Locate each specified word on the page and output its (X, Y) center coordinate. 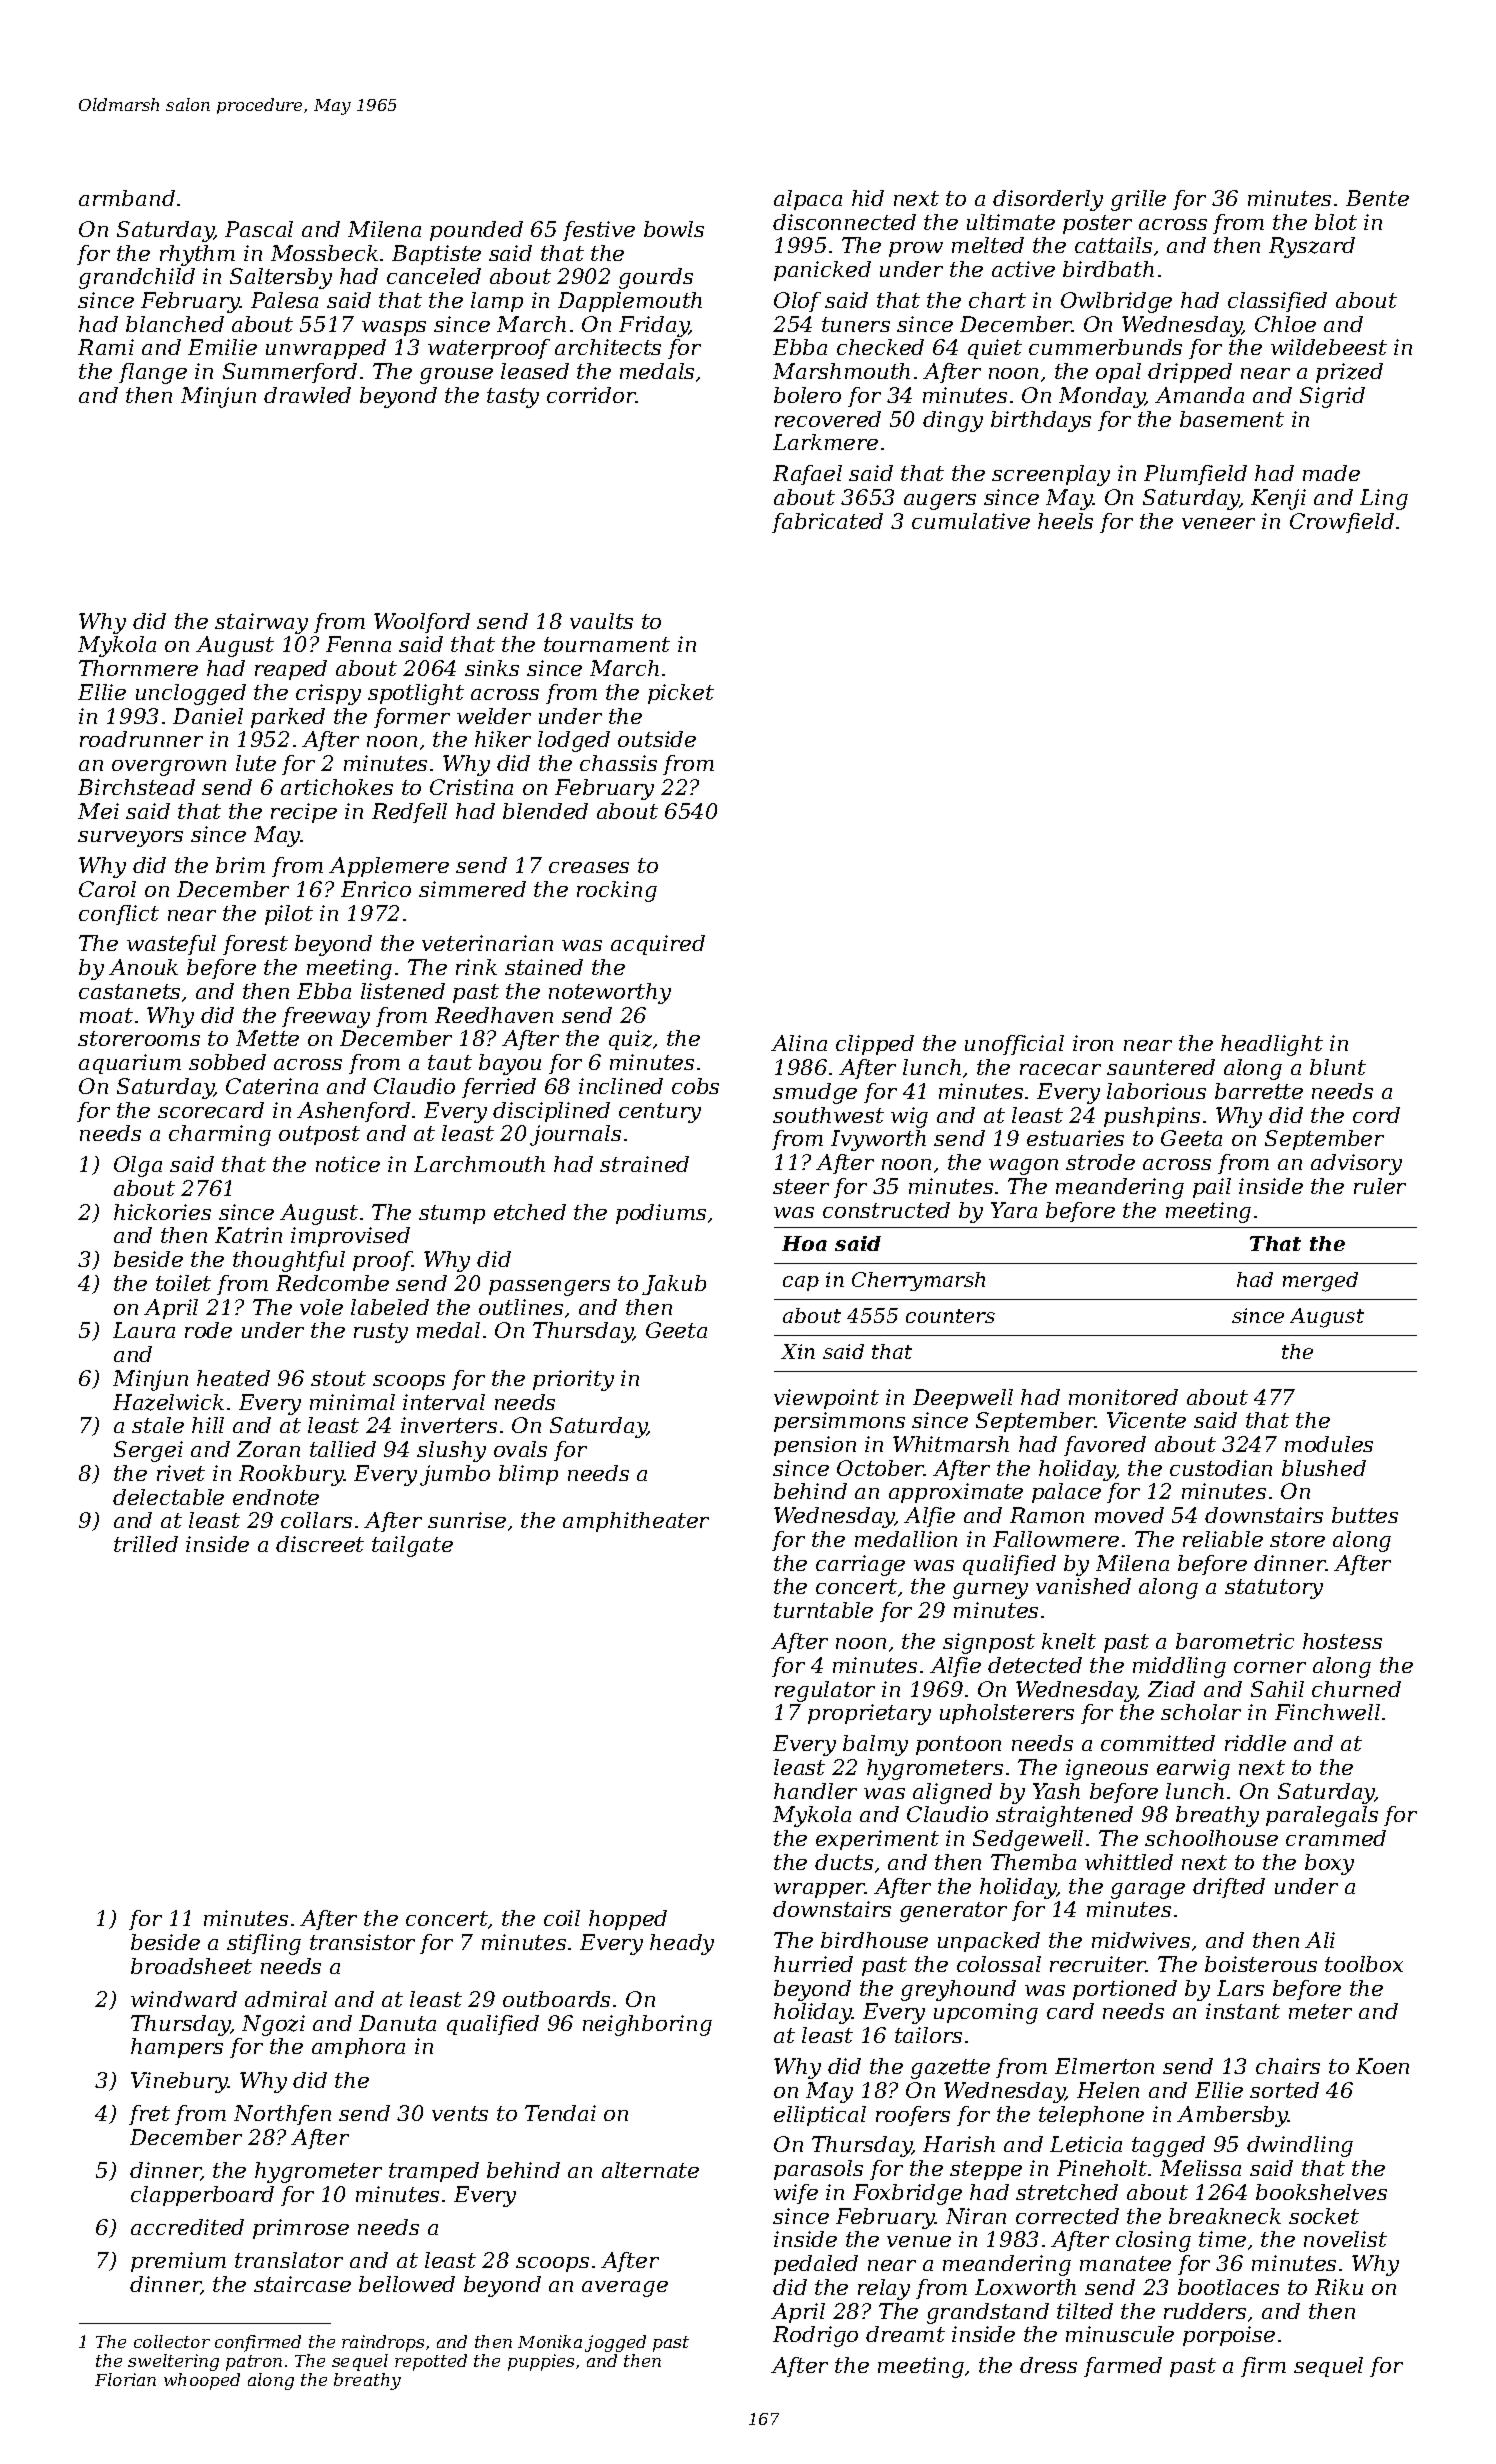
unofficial (1014, 1045)
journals (575, 1135)
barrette (1259, 1091)
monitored (1123, 1397)
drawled (307, 395)
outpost (319, 1135)
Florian (125, 2379)
